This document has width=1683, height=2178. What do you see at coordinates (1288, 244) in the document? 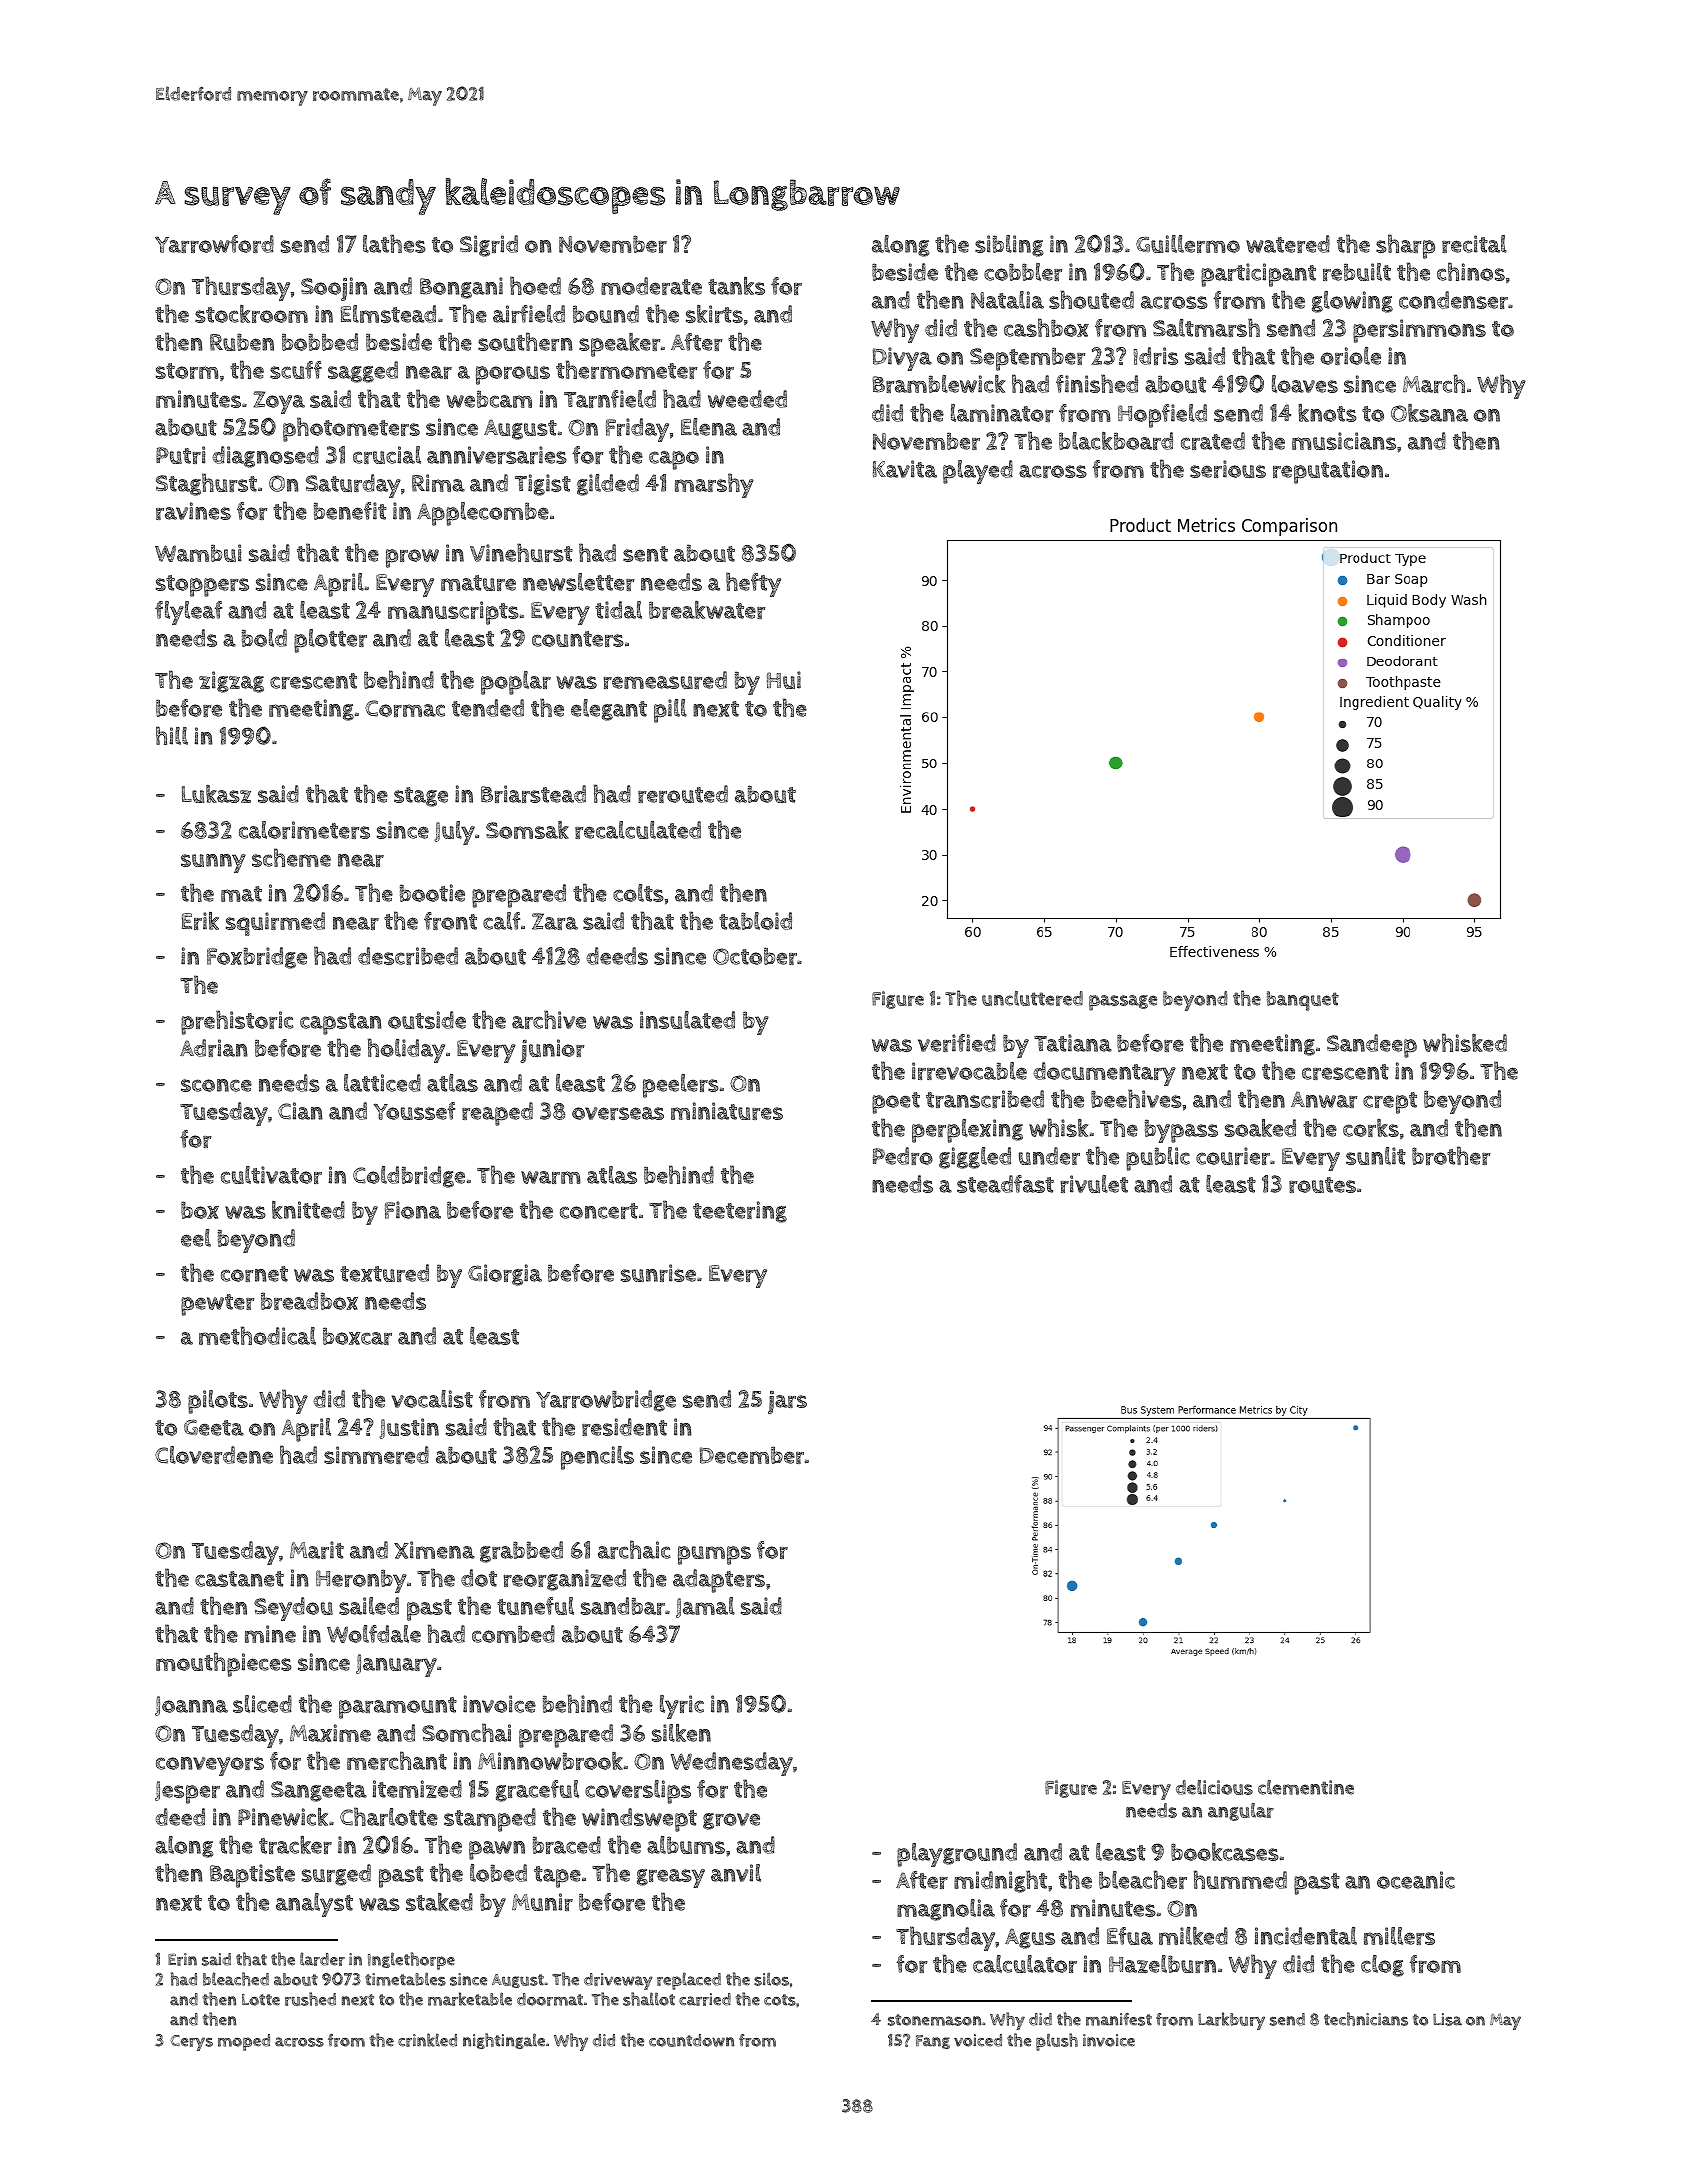
I see `watered` at bounding box center [1288, 244].
